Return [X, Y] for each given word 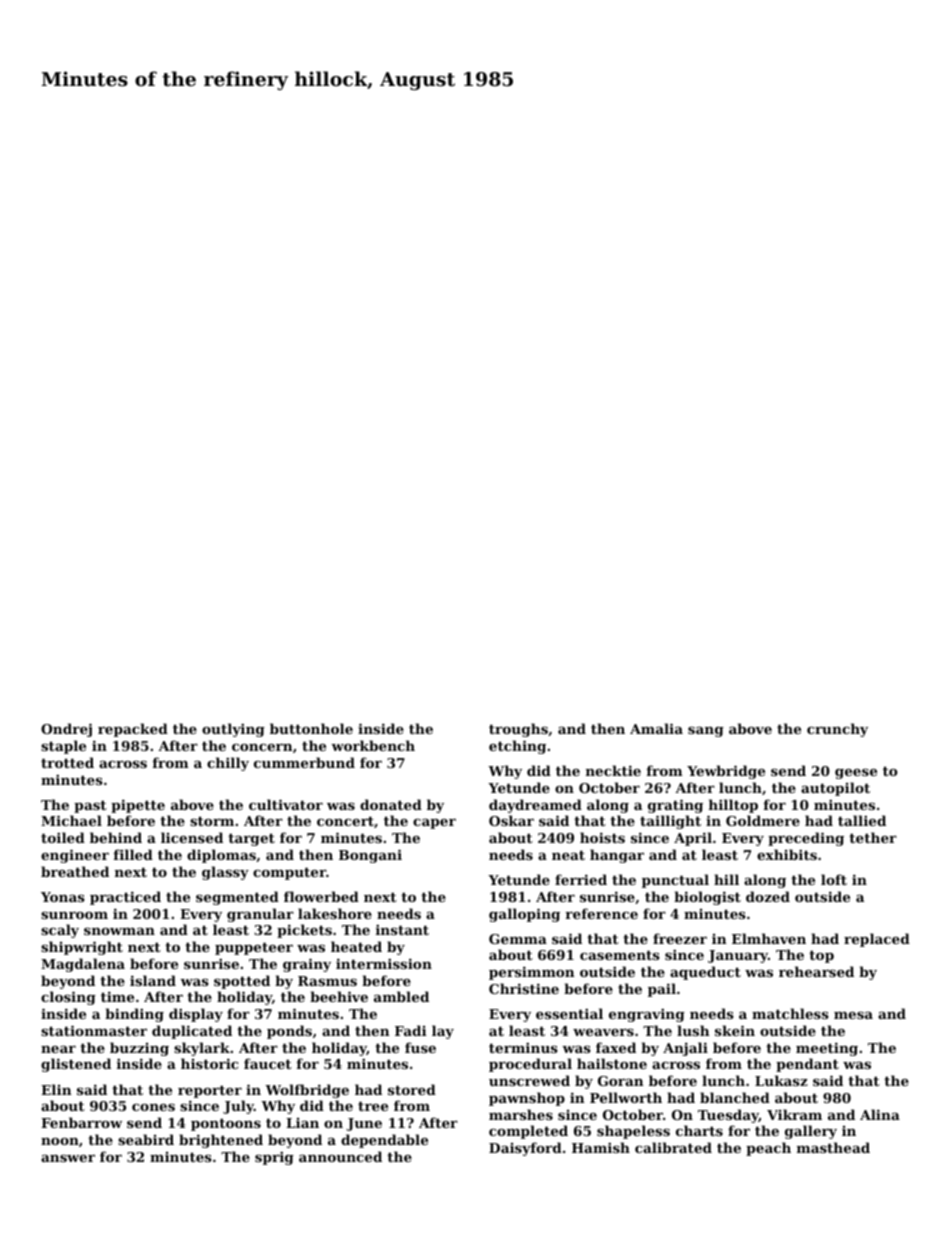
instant [402, 929]
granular [260, 915]
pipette [138, 806]
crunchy [837, 730]
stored [412, 1089]
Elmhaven [769, 938]
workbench [373, 745]
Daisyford [525, 1149]
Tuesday [728, 1116]
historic [209, 1063]
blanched [735, 1097]
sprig [274, 1158]
